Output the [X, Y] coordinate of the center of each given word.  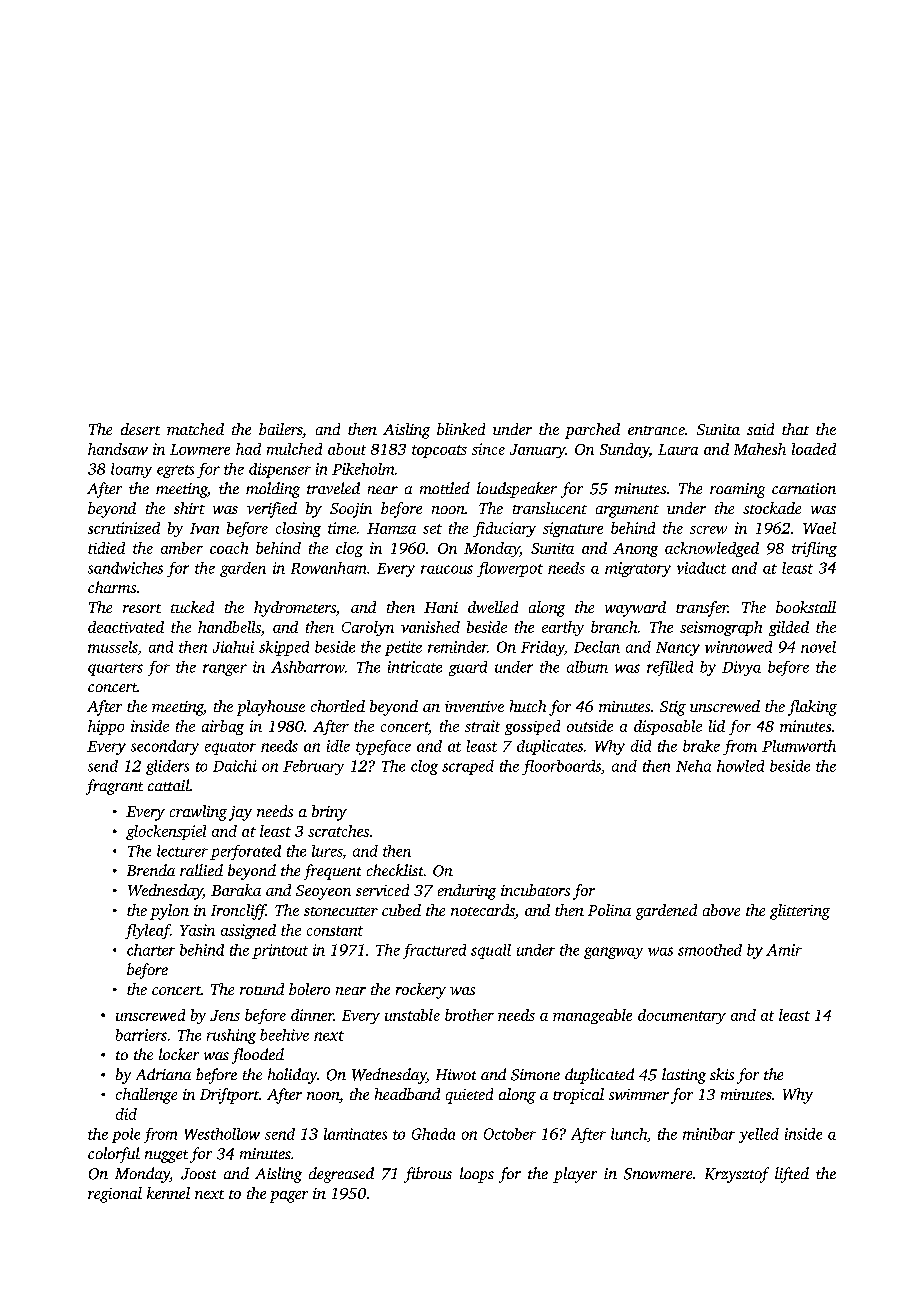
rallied [201, 870]
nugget [166, 1156]
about [347, 449]
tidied [106, 548]
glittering [800, 912]
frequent [332, 872]
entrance [656, 430]
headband [407, 1094]
